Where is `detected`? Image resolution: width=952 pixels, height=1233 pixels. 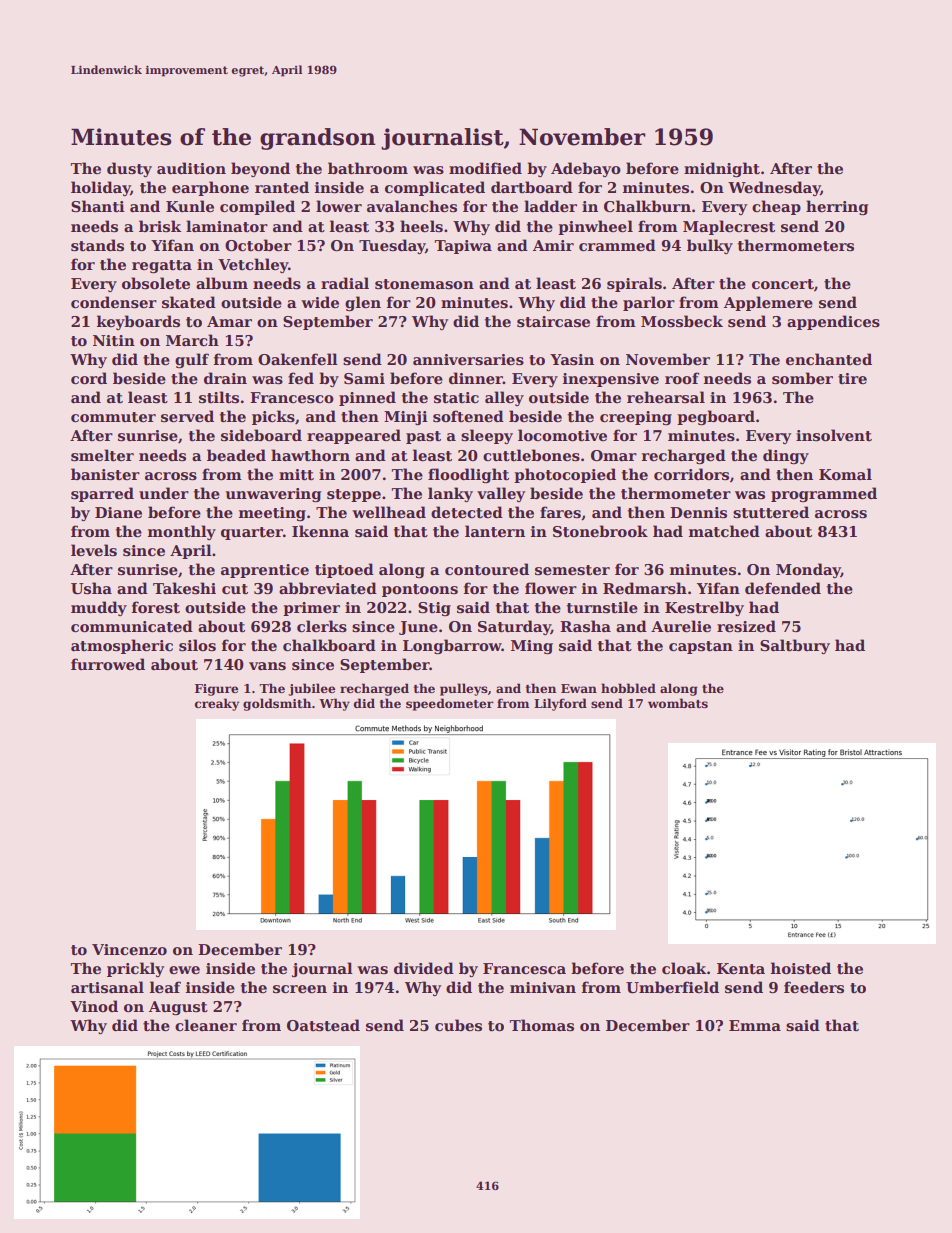
detected is located at coordinates (467, 512).
